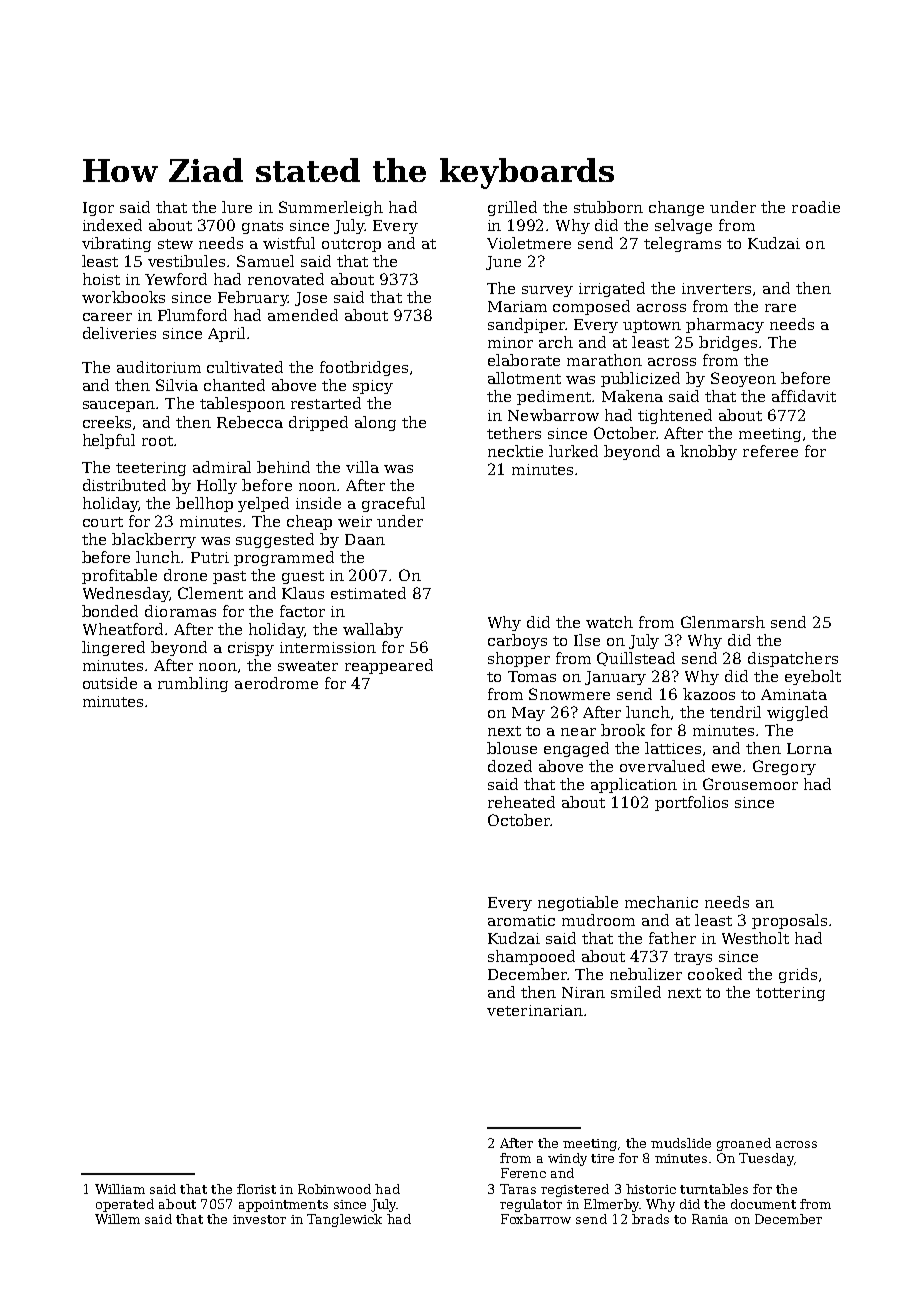 Image resolution: width=924 pixels, height=1311 pixels. What do you see at coordinates (393, 504) in the screenshot?
I see `graceful` at bounding box center [393, 504].
